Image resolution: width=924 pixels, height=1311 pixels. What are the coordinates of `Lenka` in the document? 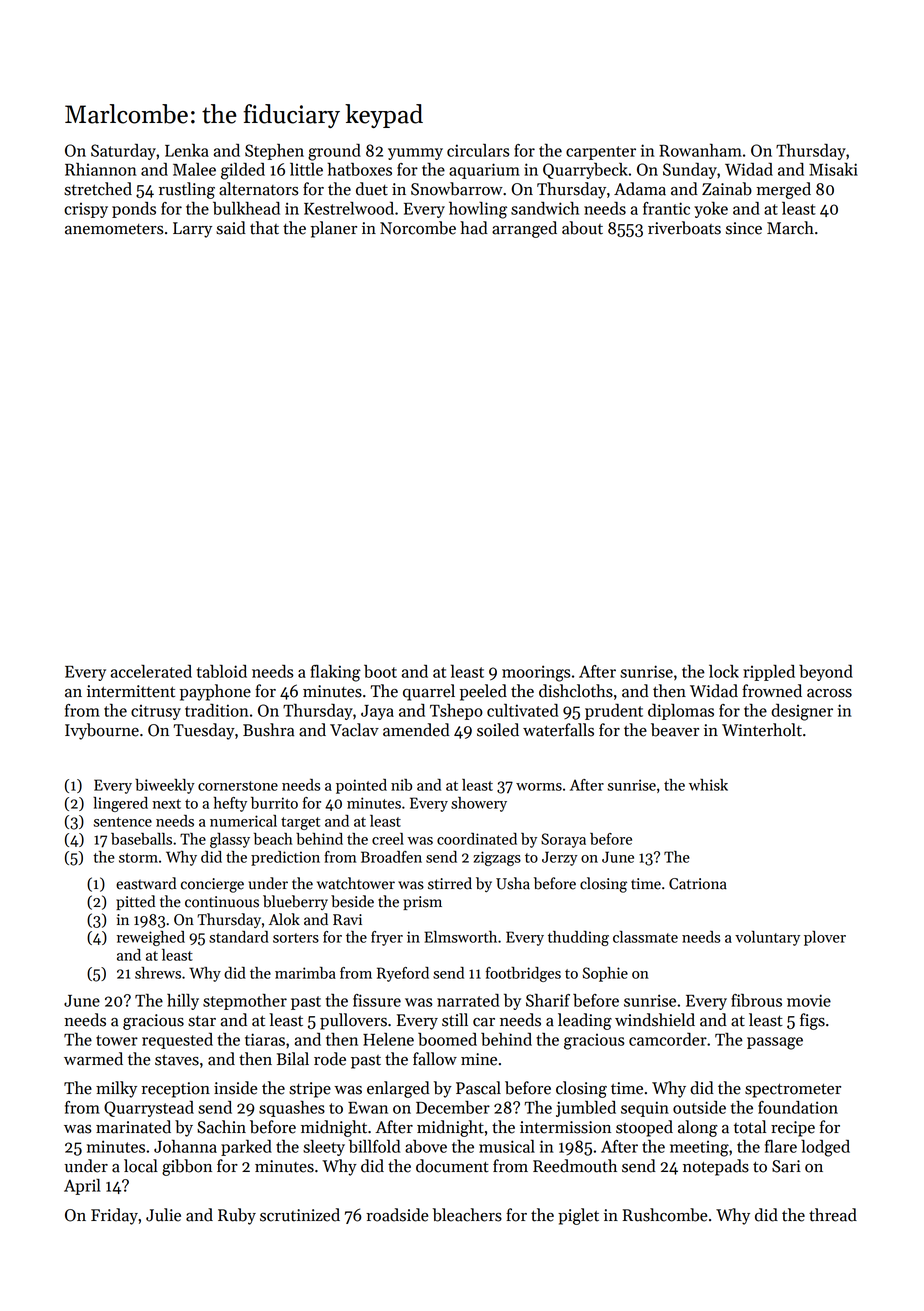 It's located at (187, 150).
